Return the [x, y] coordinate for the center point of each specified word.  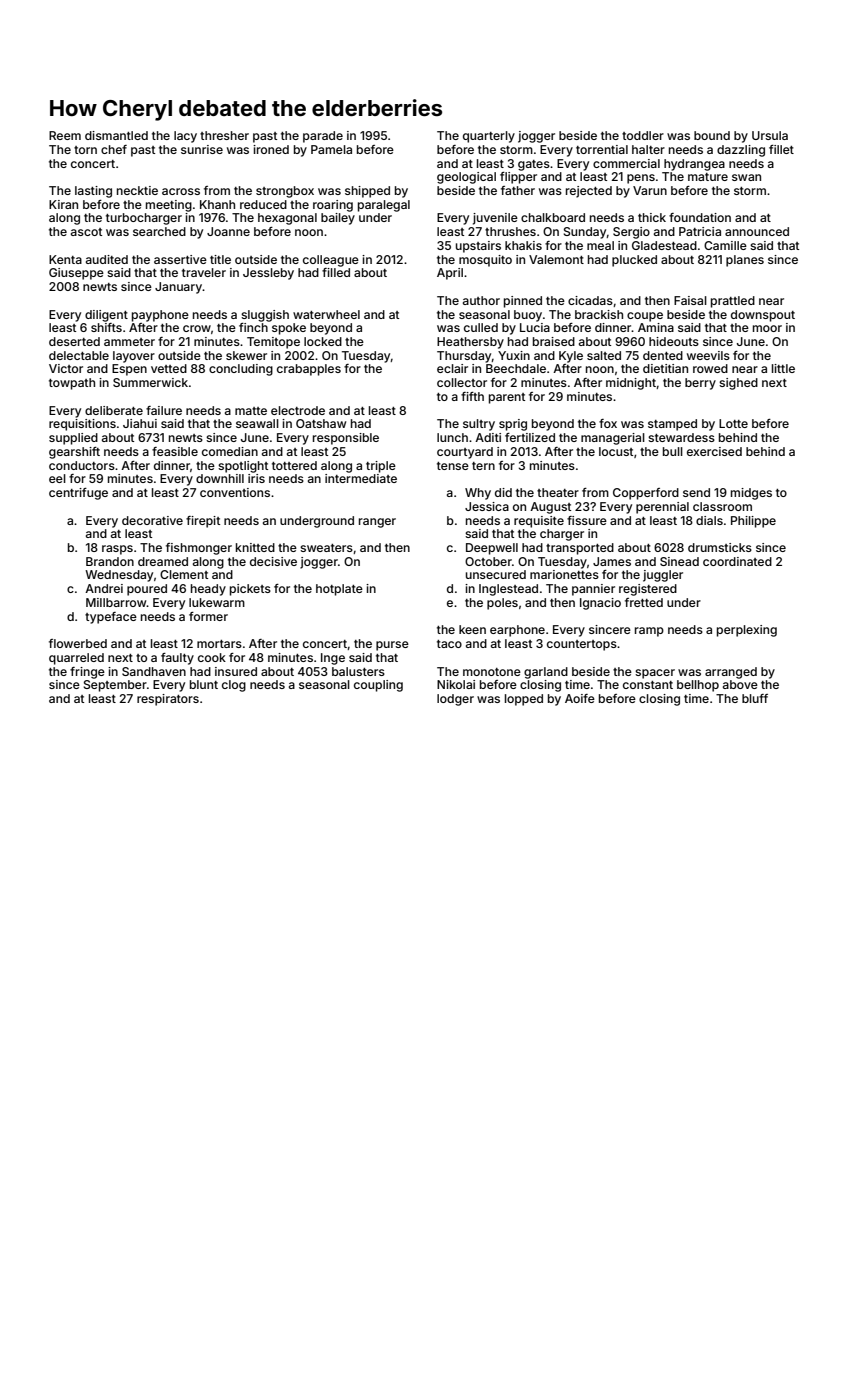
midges [751, 494]
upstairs [478, 247]
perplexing [747, 631]
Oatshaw [321, 423]
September [115, 686]
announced [757, 231]
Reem [65, 135]
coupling [378, 686]
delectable [79, 355]
